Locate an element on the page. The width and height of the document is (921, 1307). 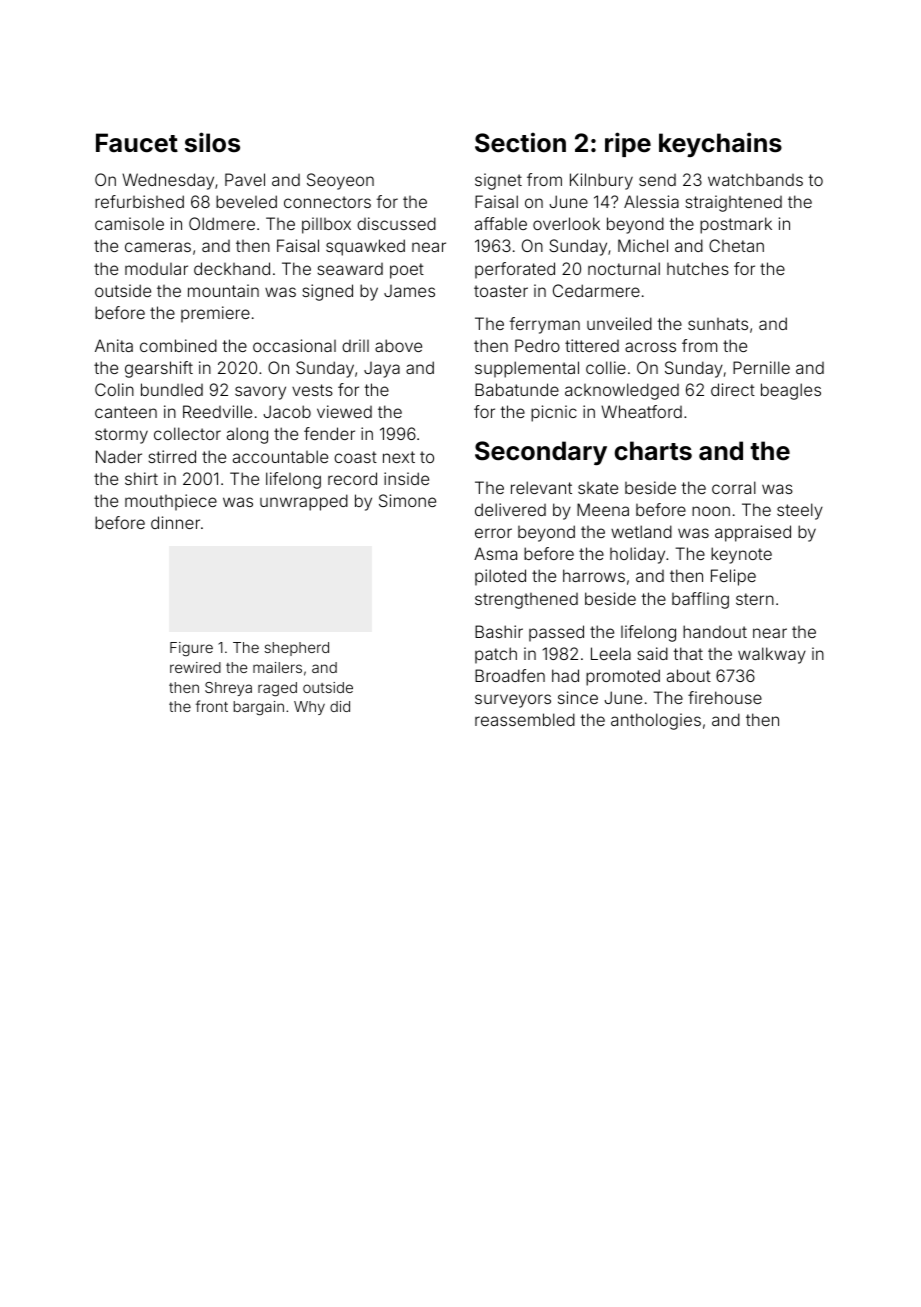
silos is located at coordinates (212, 142).
